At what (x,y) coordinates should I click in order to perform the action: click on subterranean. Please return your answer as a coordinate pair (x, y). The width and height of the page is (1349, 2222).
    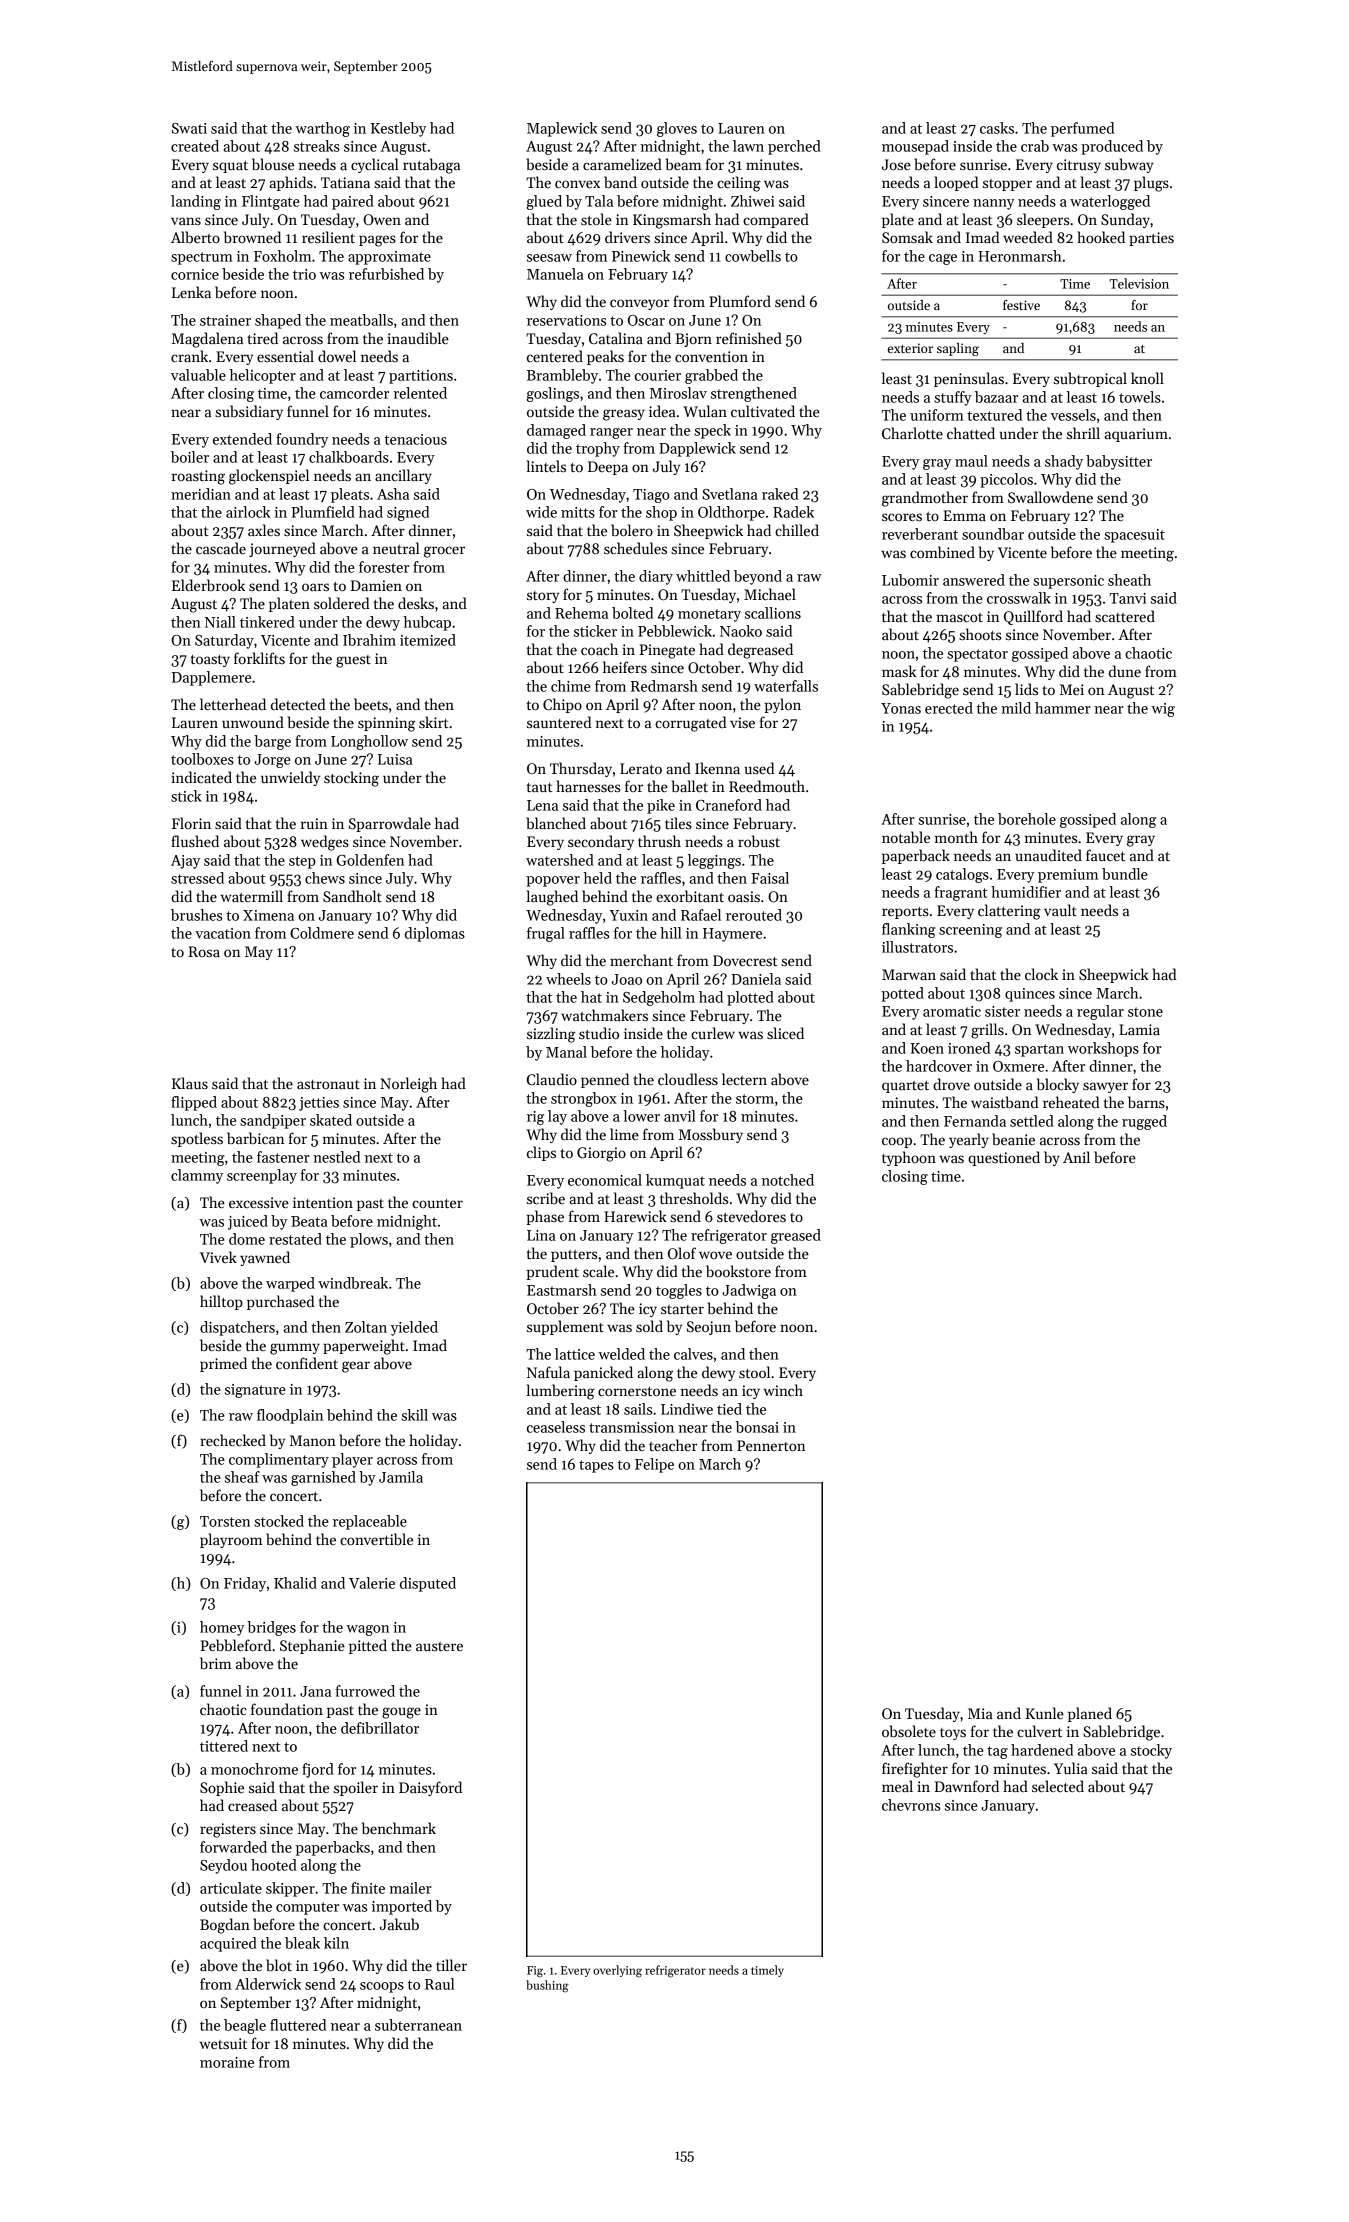
    Looking at the image, I should click on (418, 2025).
